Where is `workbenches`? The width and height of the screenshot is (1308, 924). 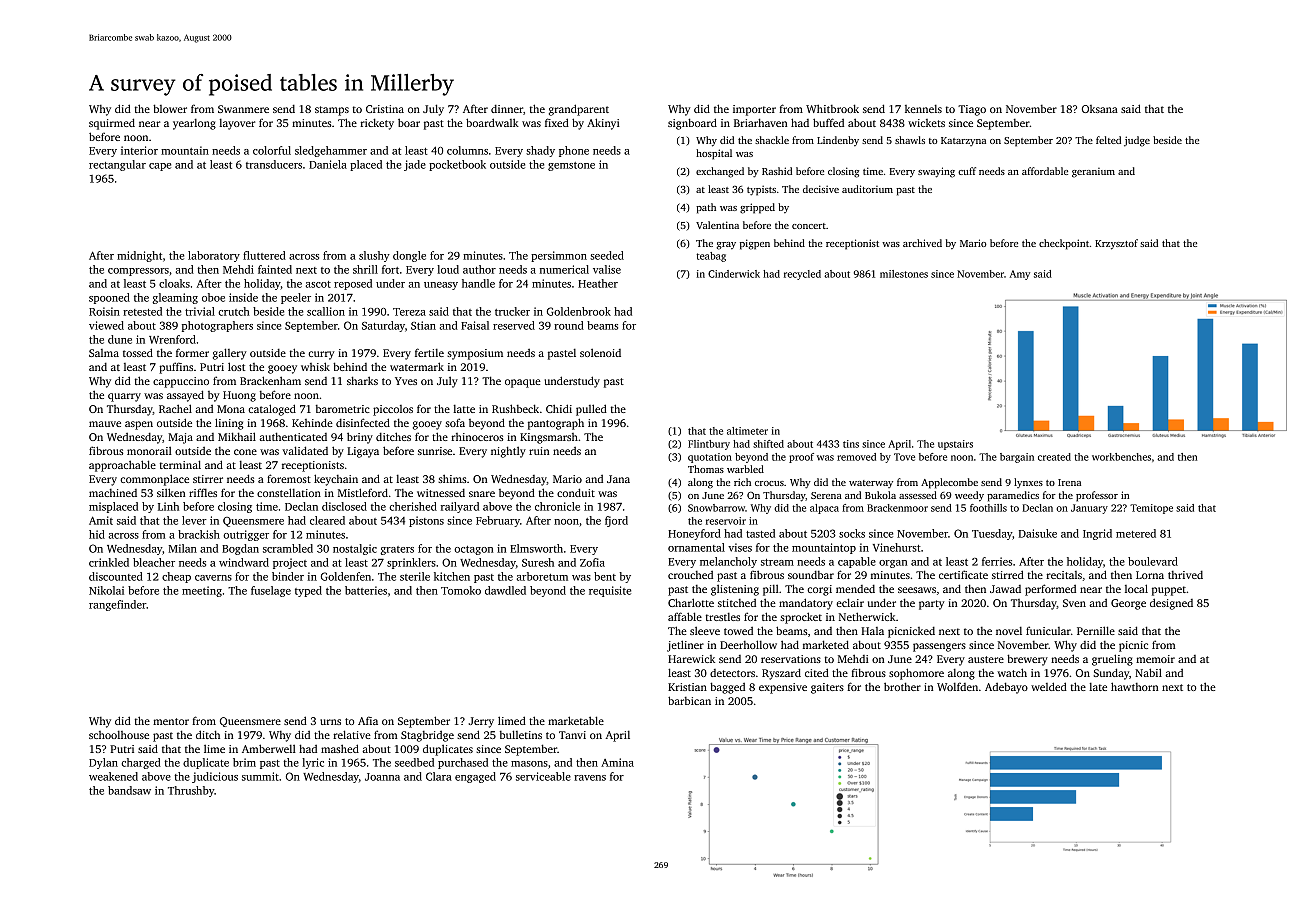 workbenches is located at coordinates (1121, 457).
